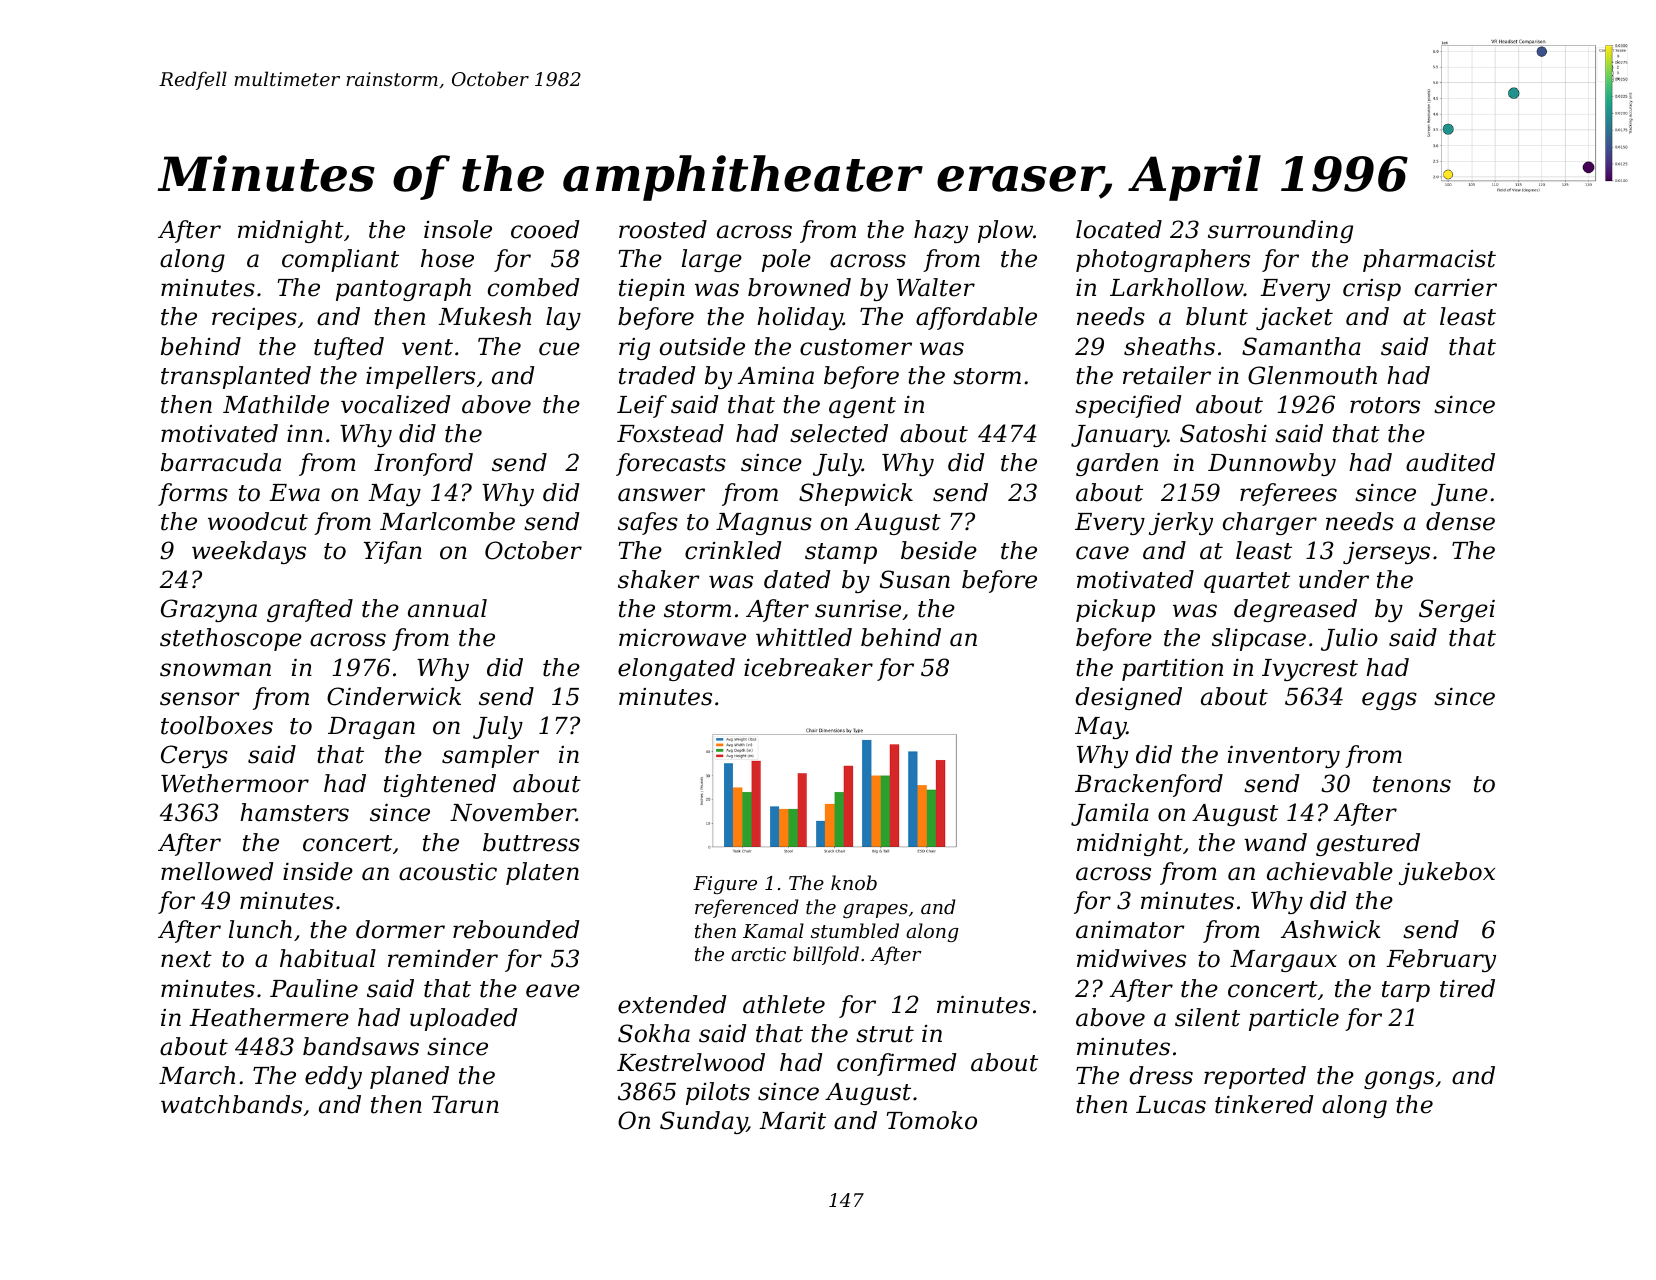 This screenshot has width=1656, height=1280. I want to click on confirmed, so click(897, 1064).
